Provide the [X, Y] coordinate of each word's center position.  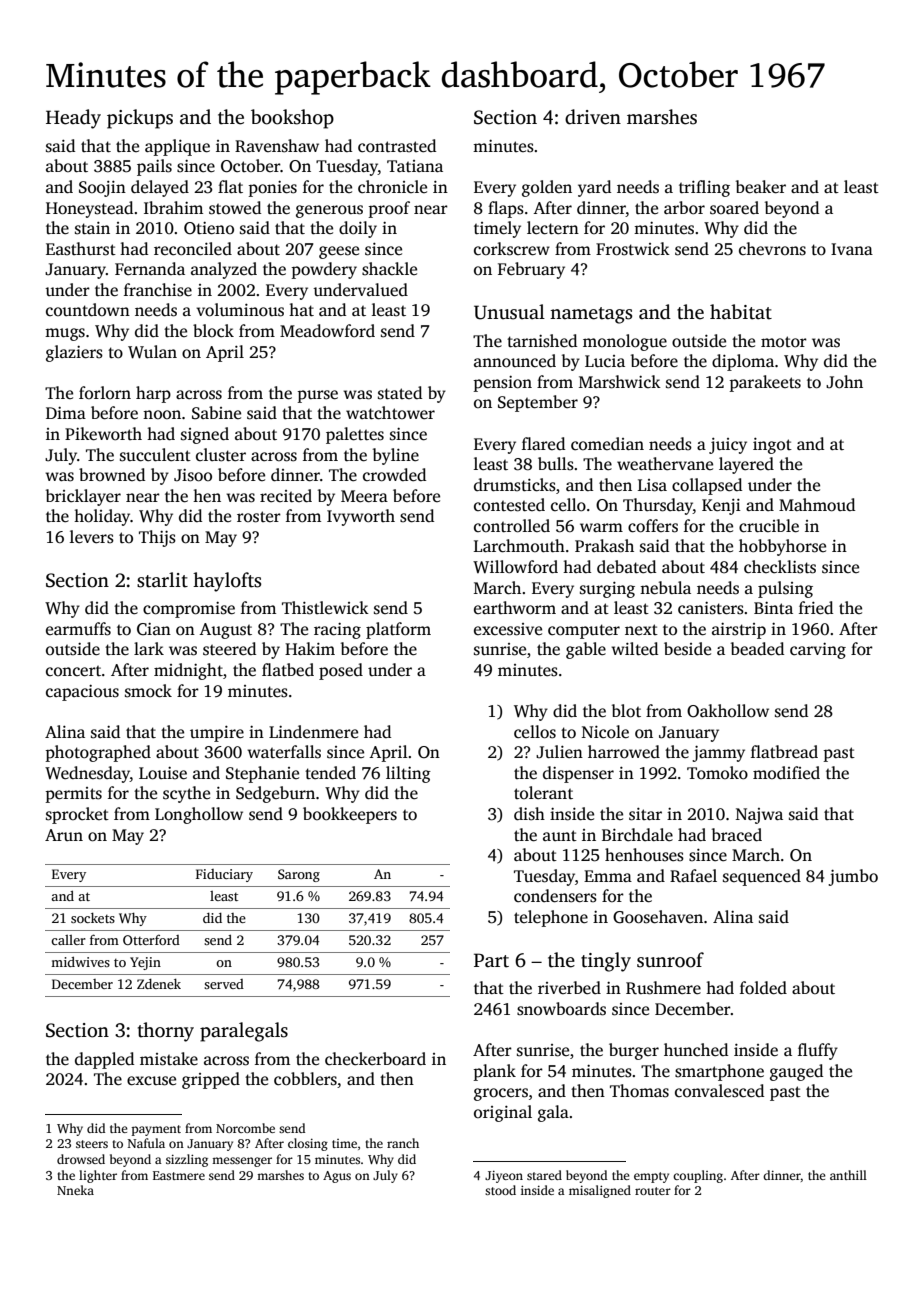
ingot [772, 446]
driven [593, 117]
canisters [711, 608]
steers [92, 1144]
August [225, 631]
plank [494, 1072]
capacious [82, 693]
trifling [704, 188]
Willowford [515, 567]
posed [341, 671]
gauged [796, 1072]
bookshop [292, 119]
